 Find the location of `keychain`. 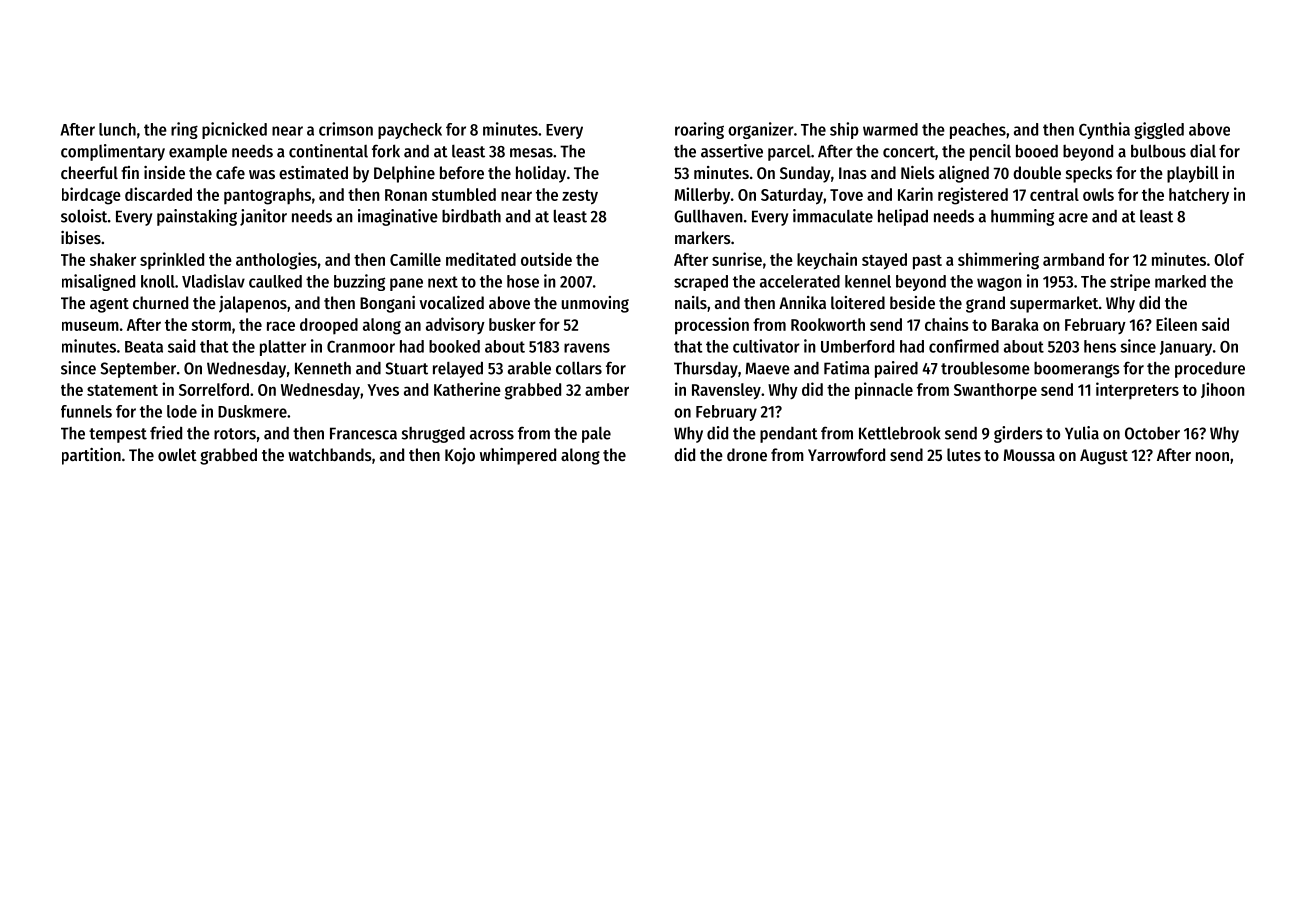

keychain is located at coordinates (827, 261).
